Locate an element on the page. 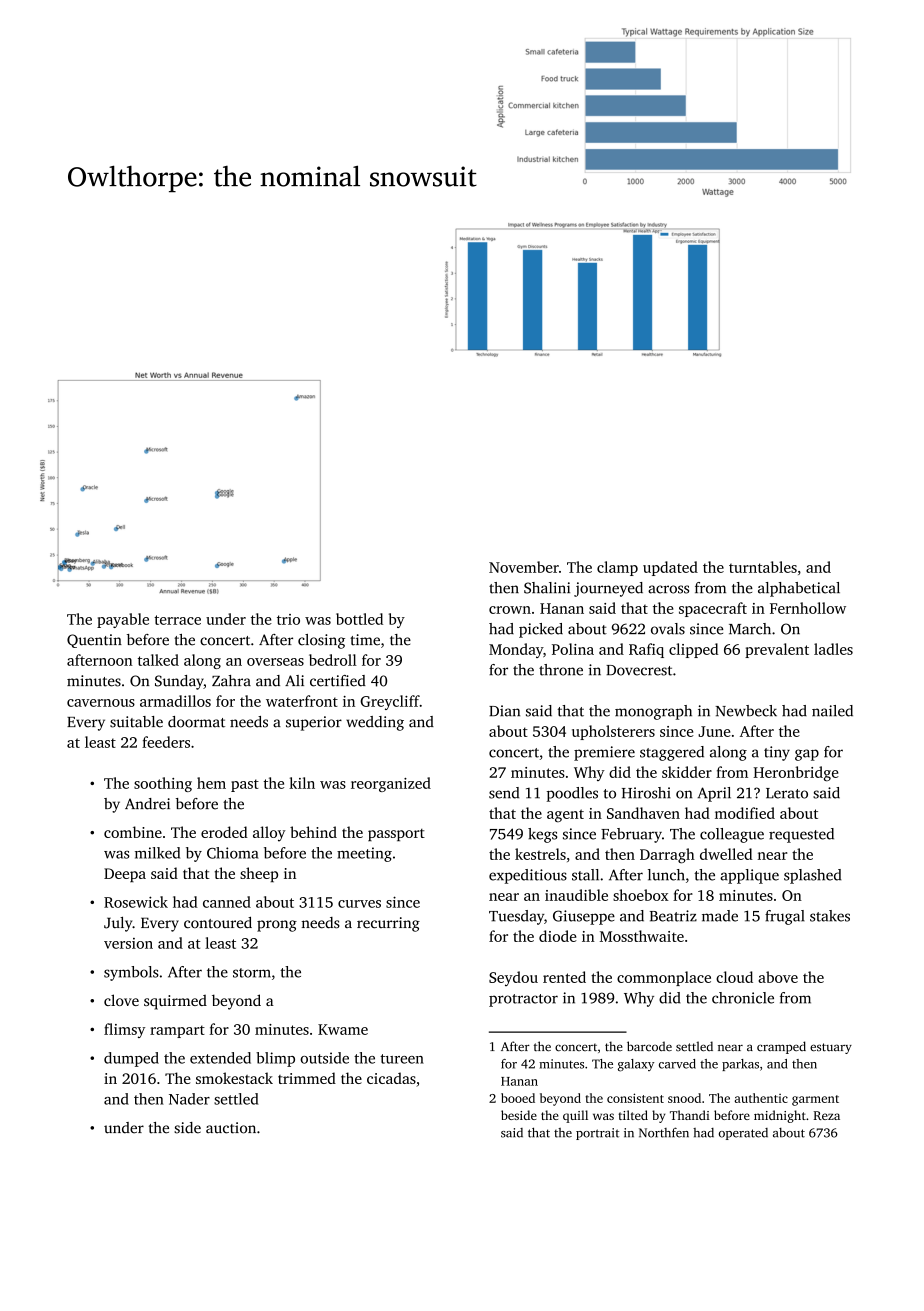 Image resolution: width=924 pixels, height=1311 pixels. splashed is located at coordinates (812, 876).
